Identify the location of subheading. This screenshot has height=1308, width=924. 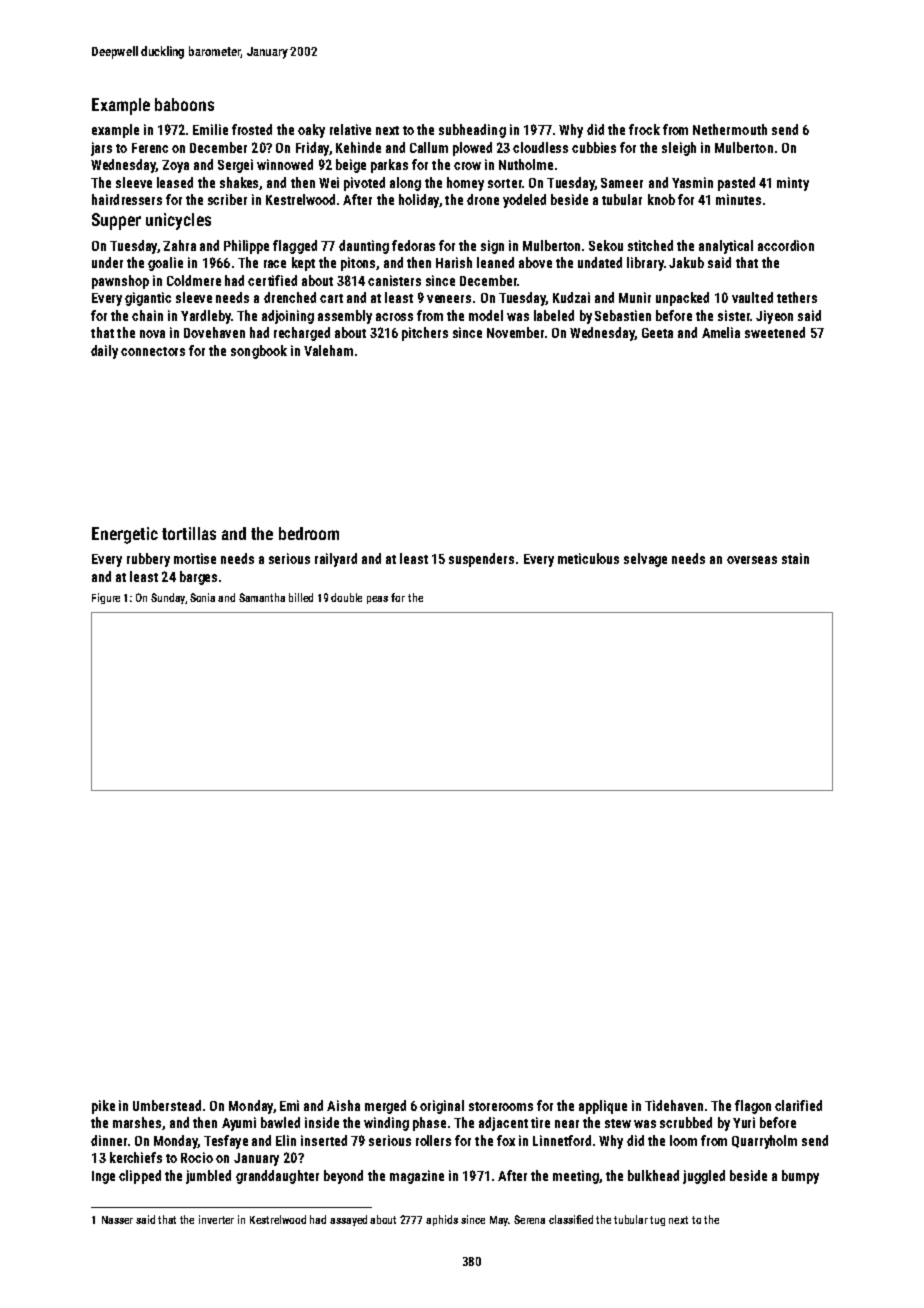
(472, 131).
